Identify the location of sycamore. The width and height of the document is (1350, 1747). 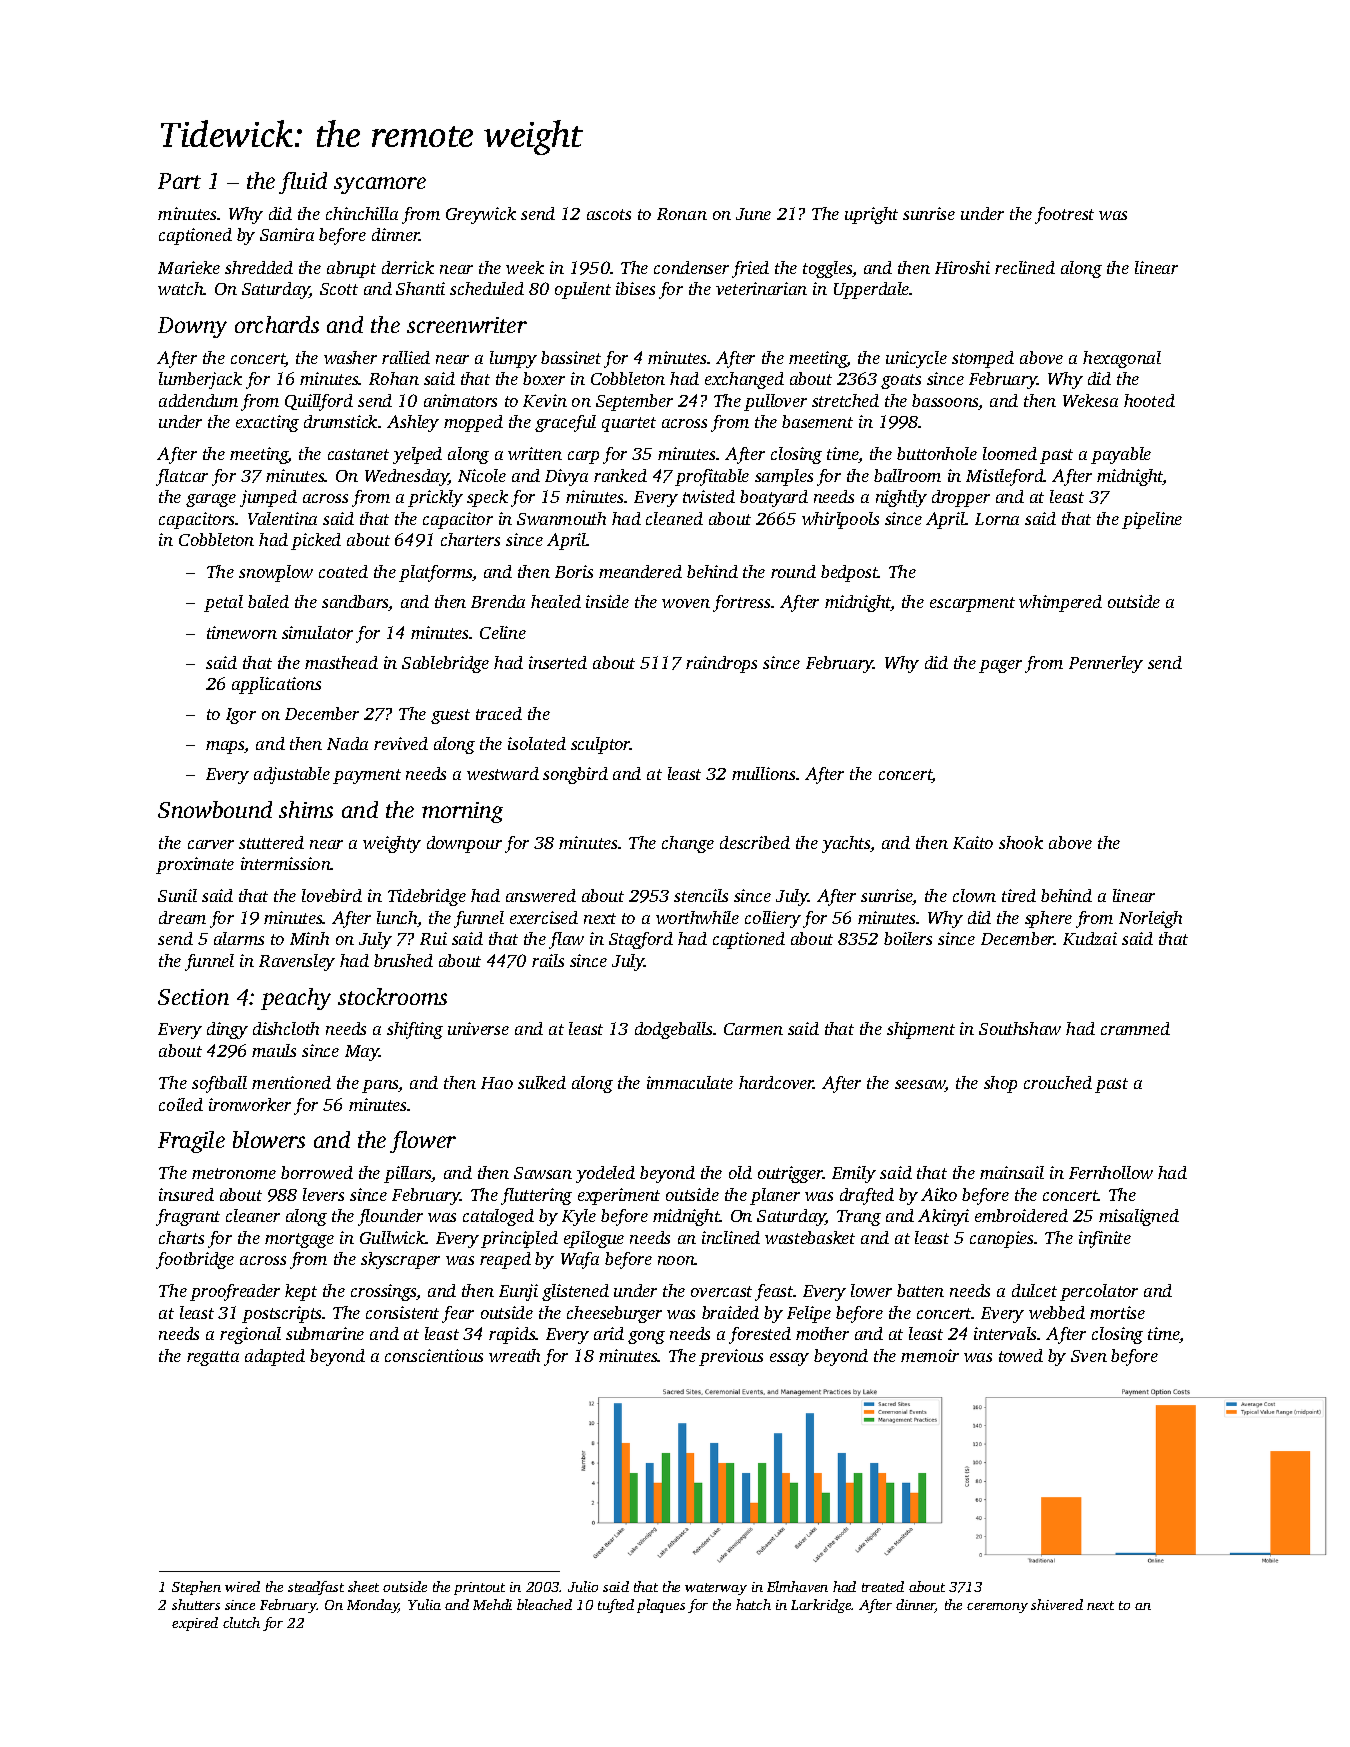
(380, 185).
